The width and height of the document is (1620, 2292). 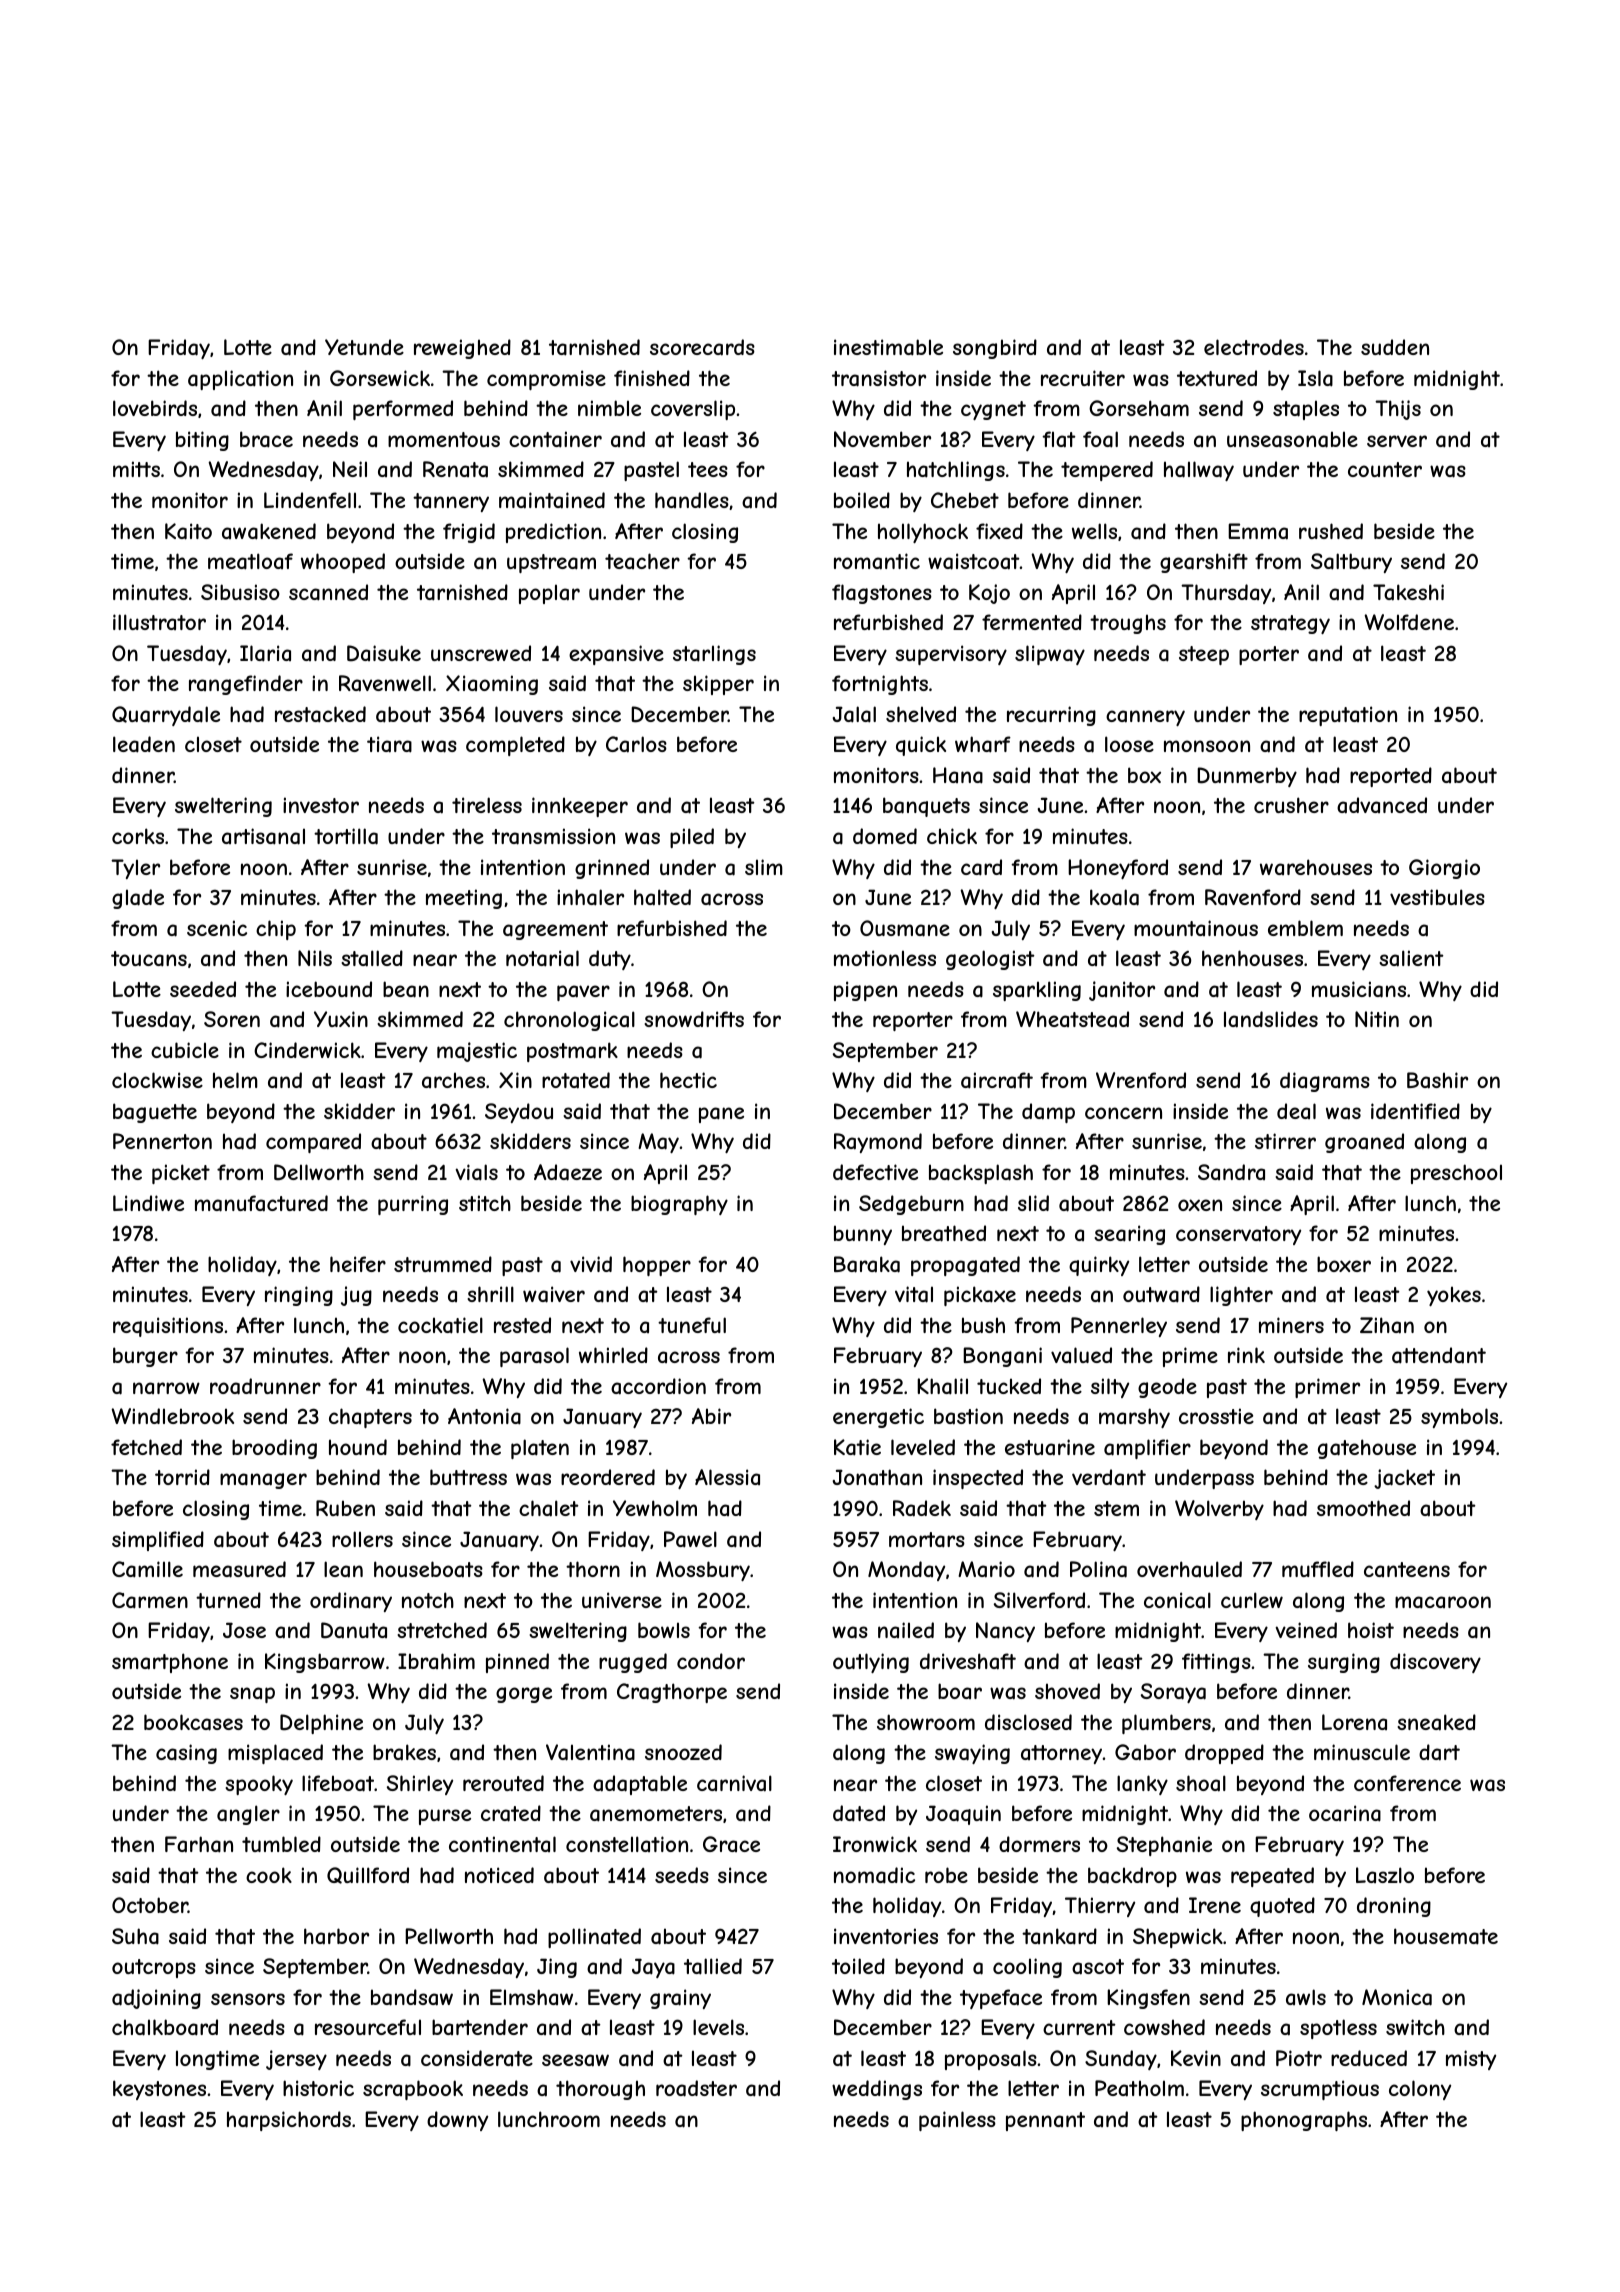 What do you see at coordinates (1325, 1082) in the document?
I see `diagrams` at bounding box center [1325, 1082].
